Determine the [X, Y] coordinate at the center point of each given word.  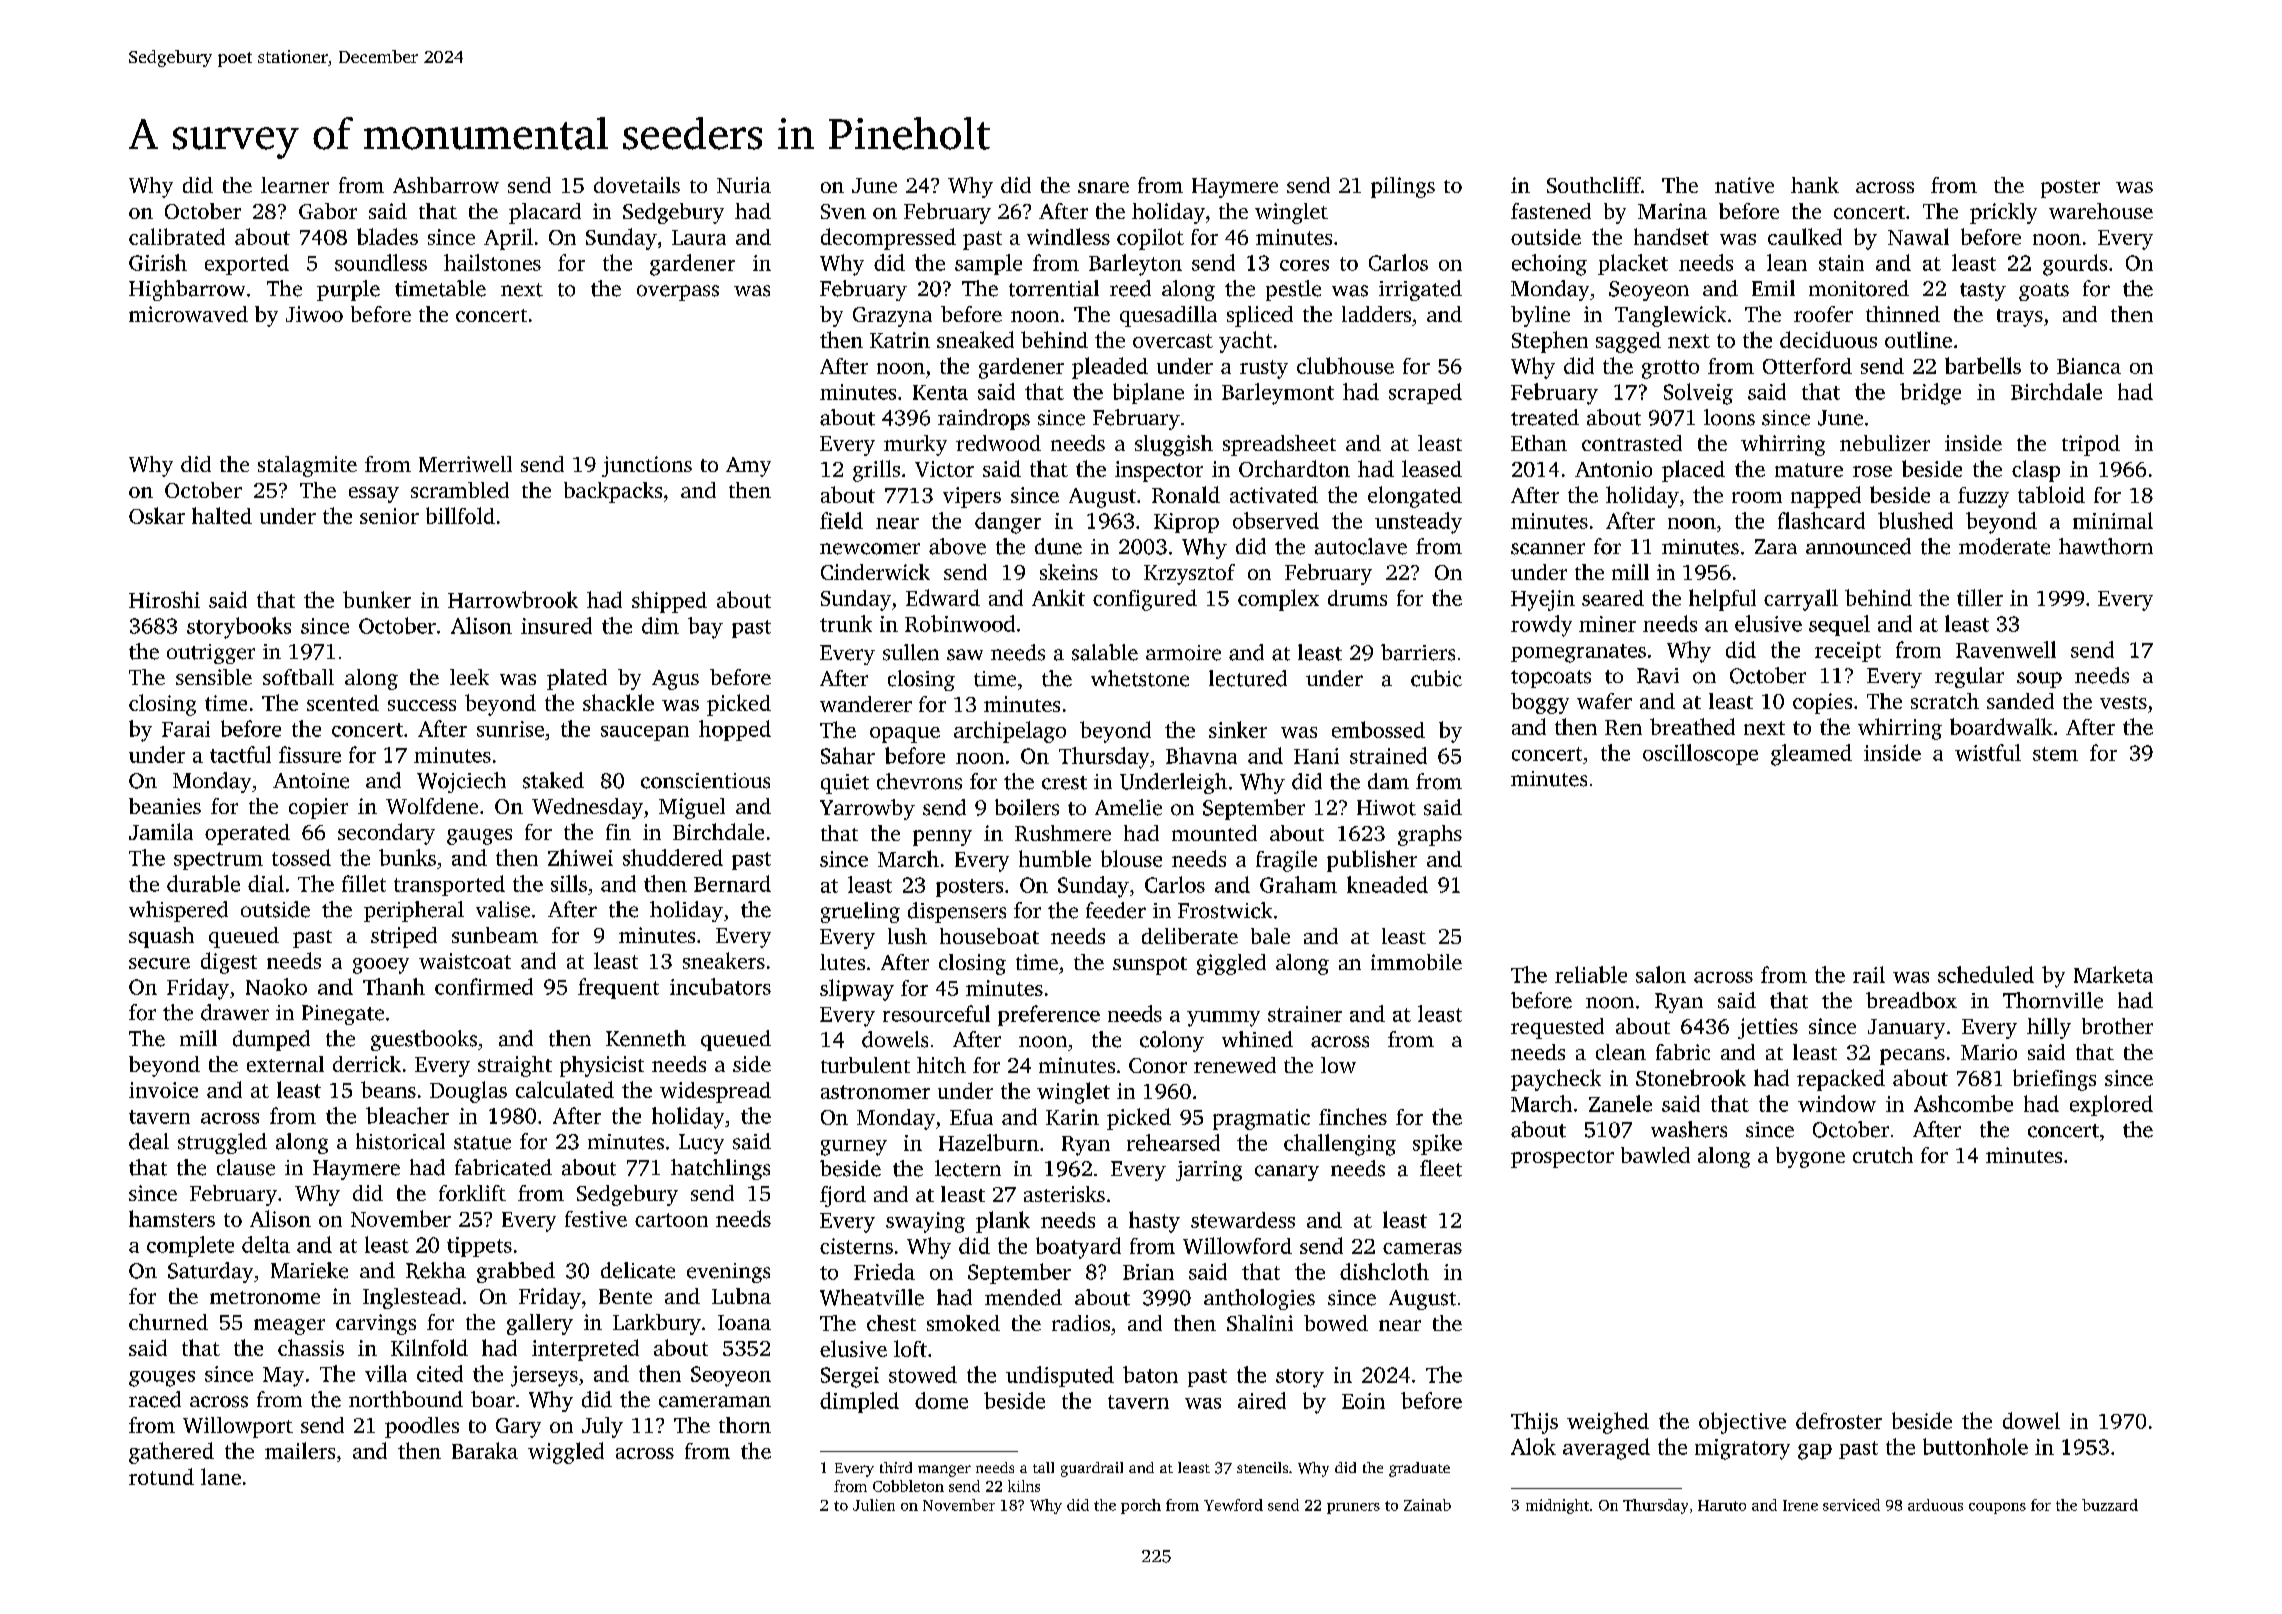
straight [515, 1066]
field [841, 520]
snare [1103, 187]
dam [1388, 781]
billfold [460, 515]
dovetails [637, 185]
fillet [364, 883]
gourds [2075, 265]
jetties [1768, 1028]
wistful [1988, 752]
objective [1742, 1423]
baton [1150, 1374]
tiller [1980, 597]
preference [1049, 1015]
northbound [406, 1399]
